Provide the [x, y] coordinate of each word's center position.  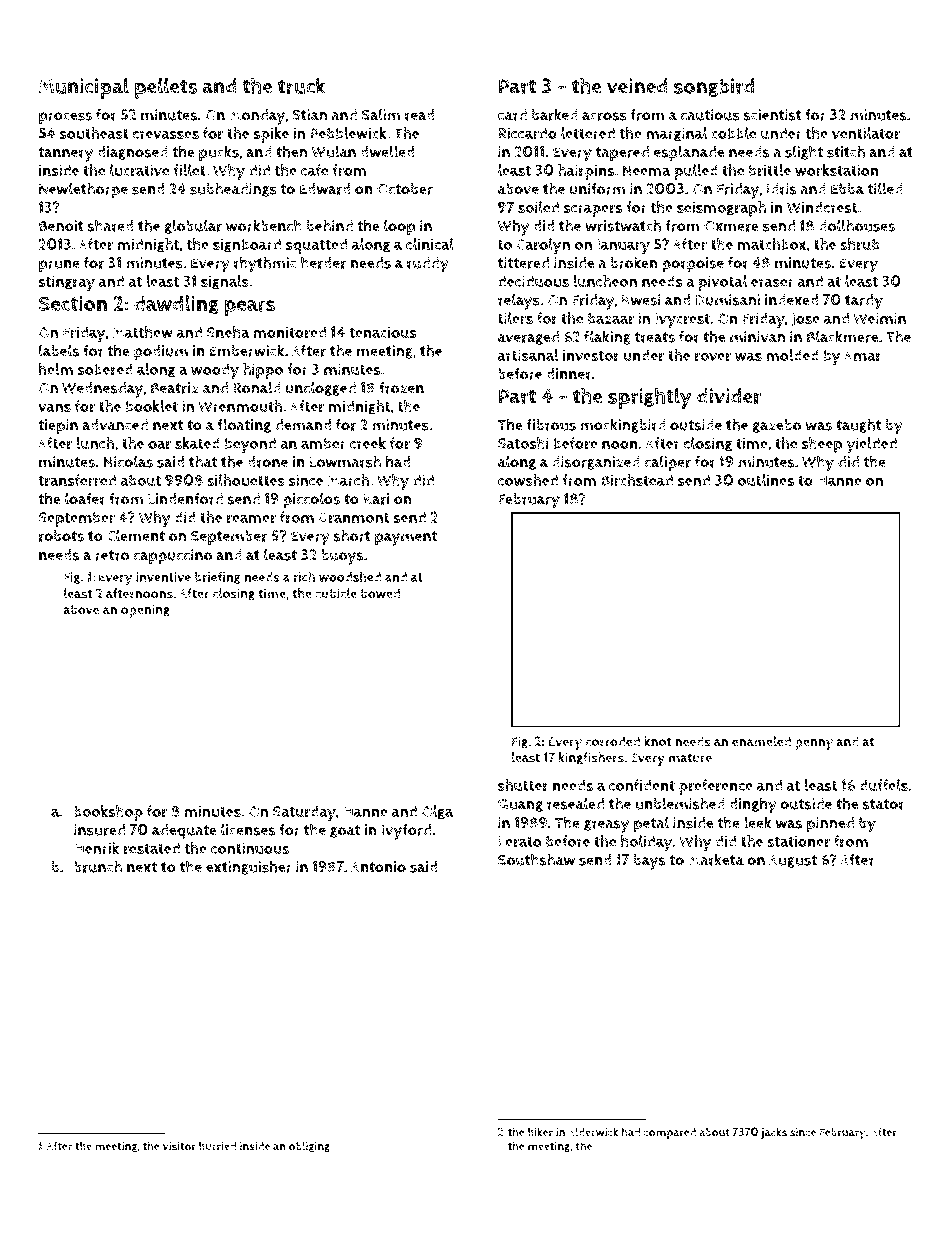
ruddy [428, 265]
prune [59, 266]
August [793, 861]
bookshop [108, 813]
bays [650, 862]
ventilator [866, 133]
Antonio [378, 867]
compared [670, 1133]
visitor [179, 1146]
